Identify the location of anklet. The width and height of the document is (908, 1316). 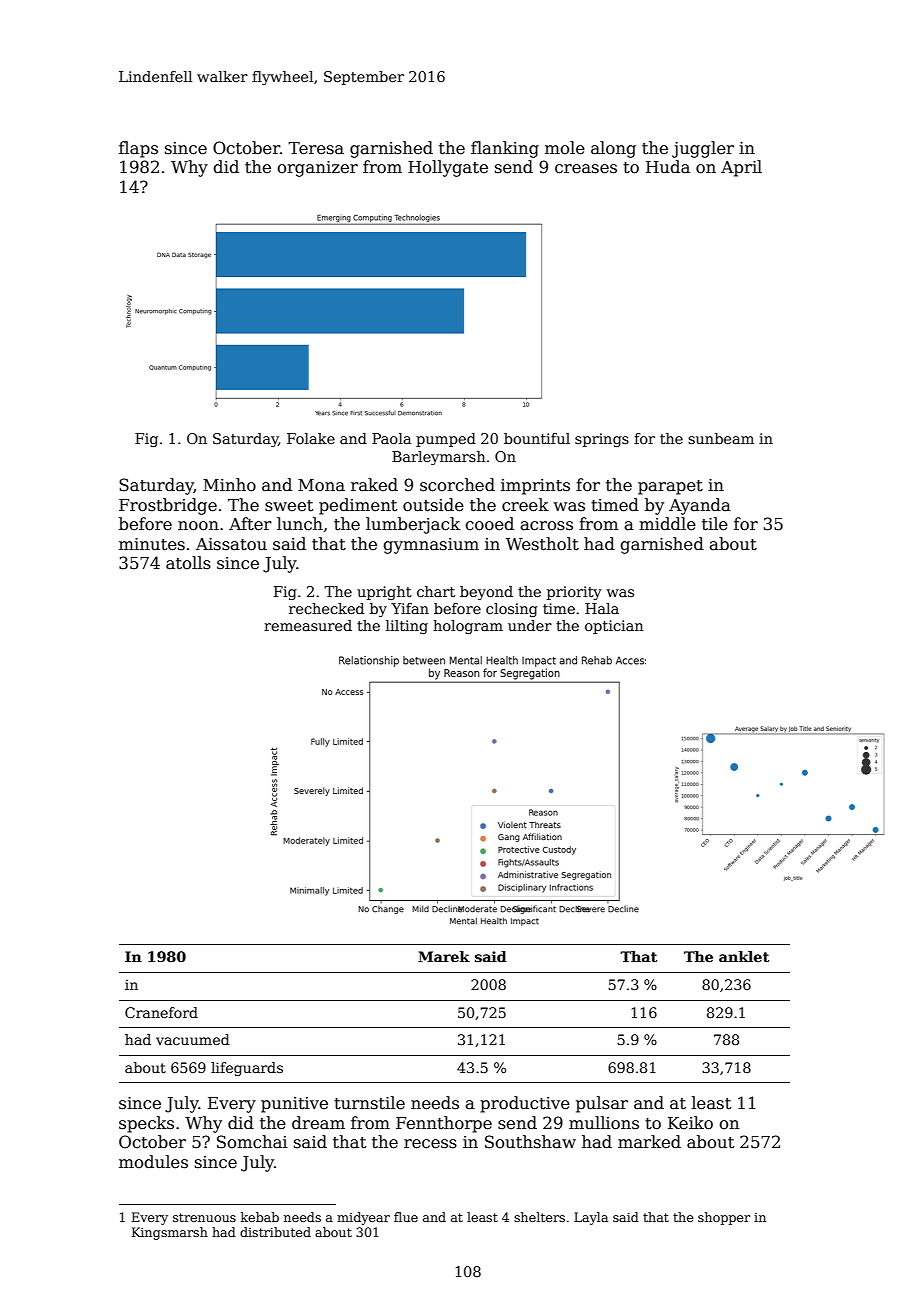
(744, 956).
